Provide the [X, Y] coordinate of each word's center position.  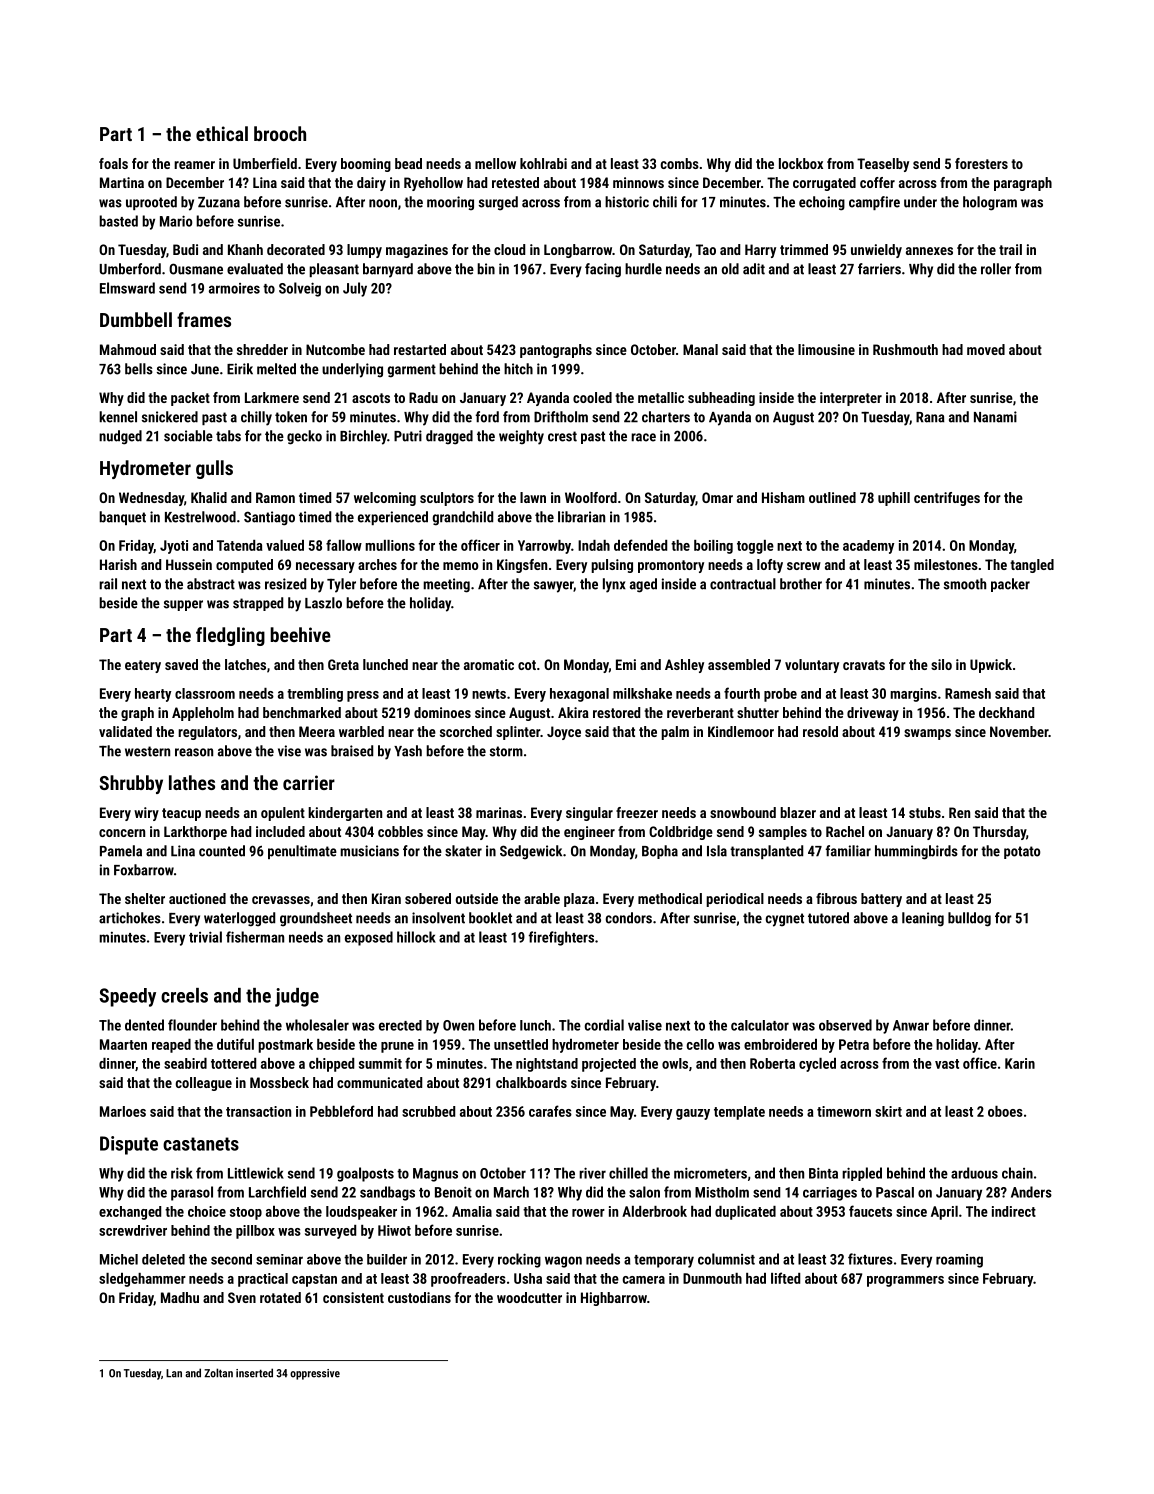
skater [463, 851]
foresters [981, 163]
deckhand [1006, 712]
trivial [205, 937]
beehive [300, 634]
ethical [222, 133]
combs [680, 163]
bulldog [969, 919]
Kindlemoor [741, 731]
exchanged [130, 1213]
